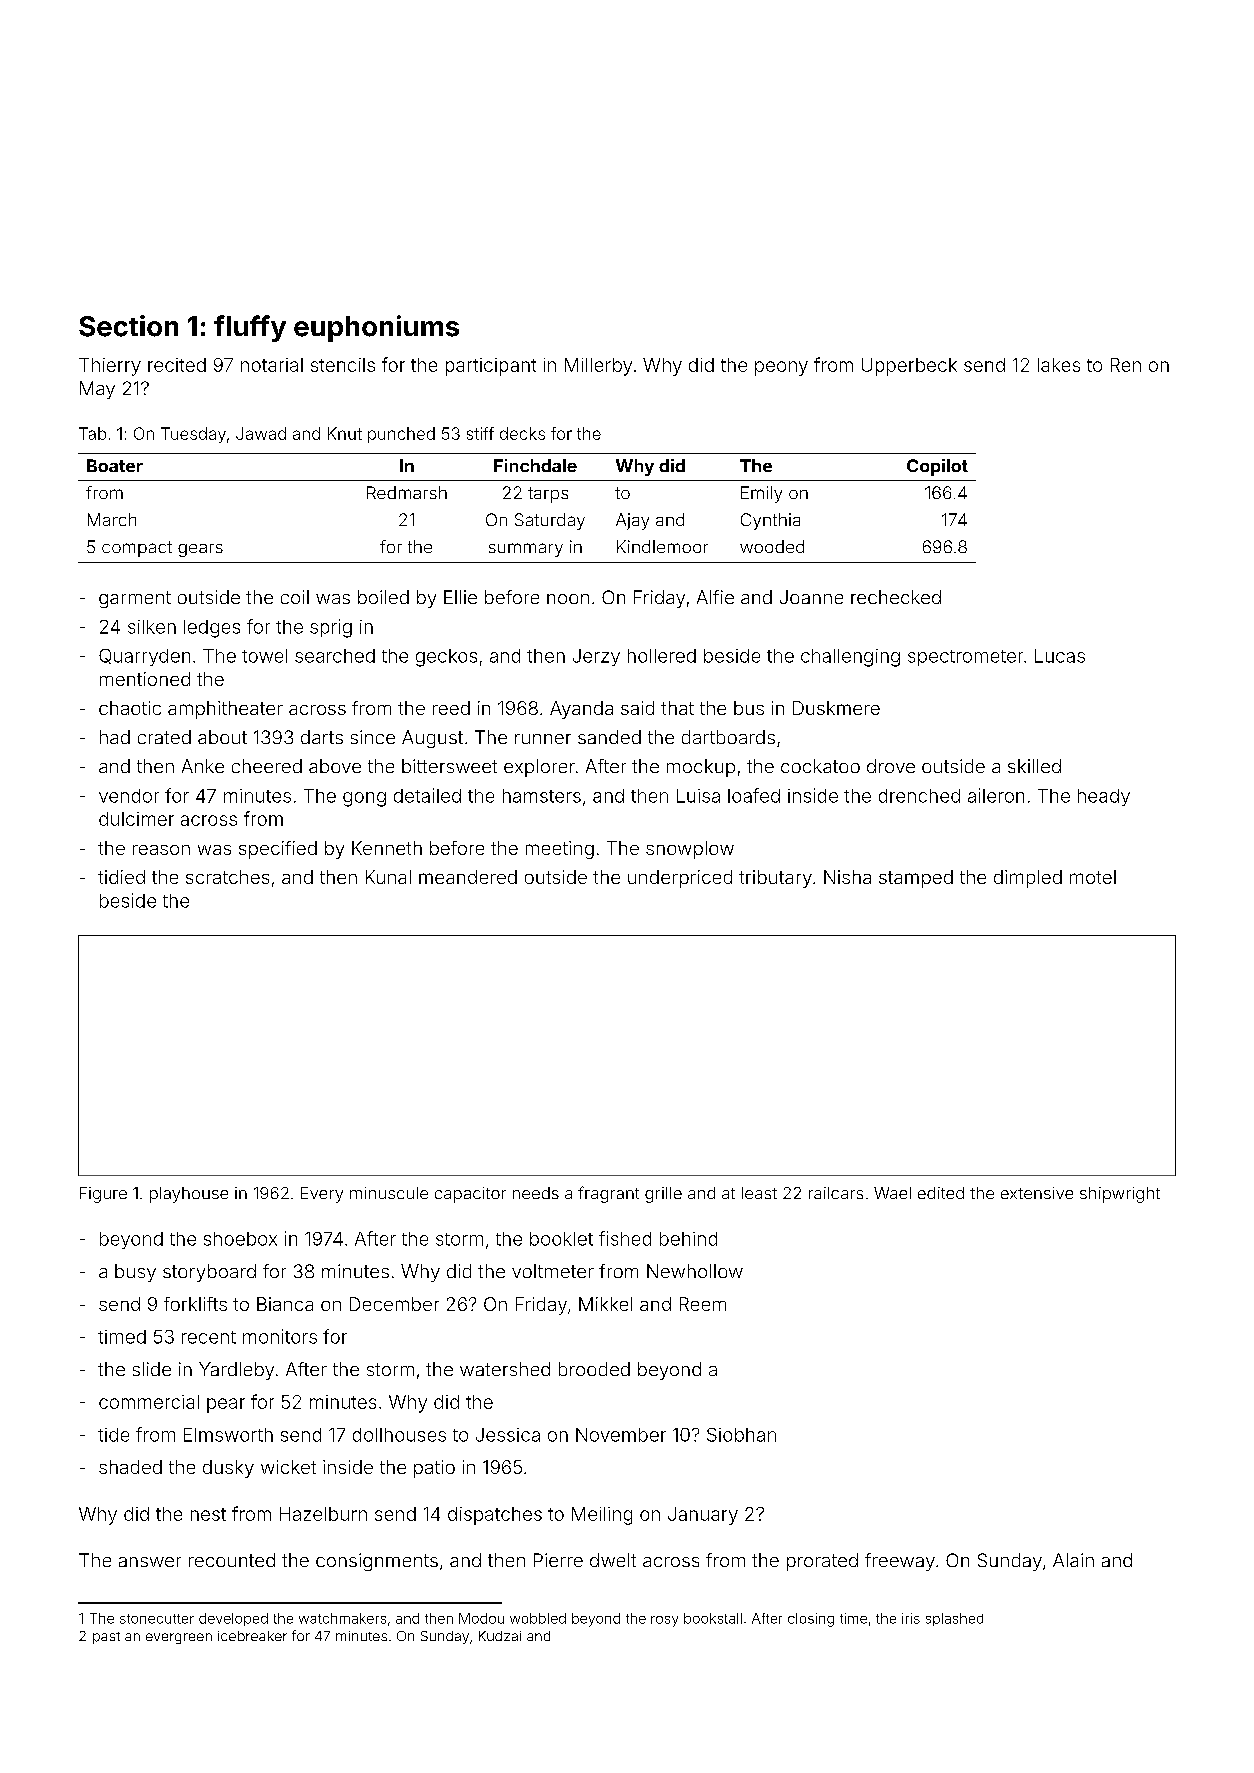 The width and height of the screenshot is (1254, 1773). What do you see at coordinates (505, 1369) in the screenshot?
I see `watershed` at bounding box center [505, 1369].
